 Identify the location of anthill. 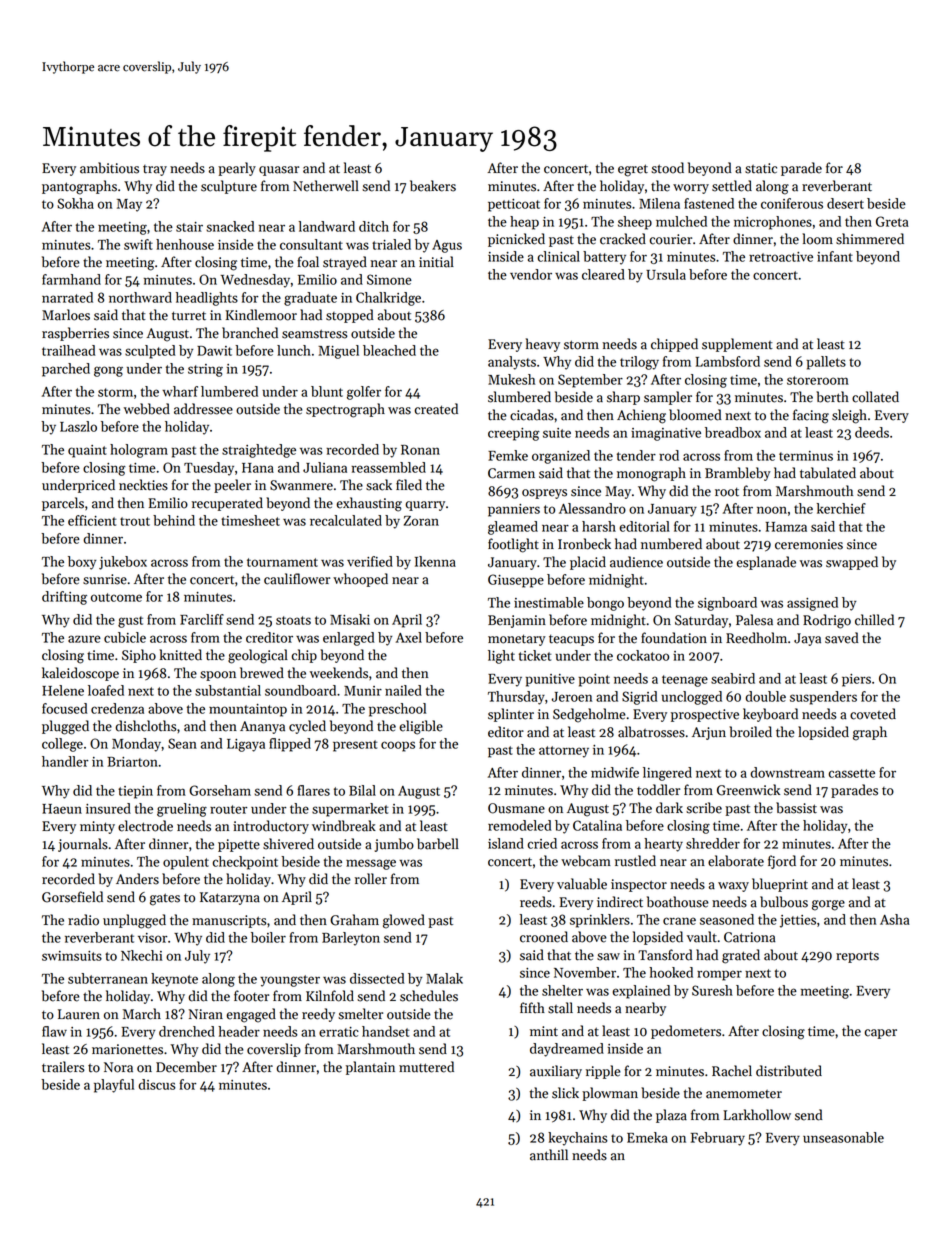
(549, 1155).
